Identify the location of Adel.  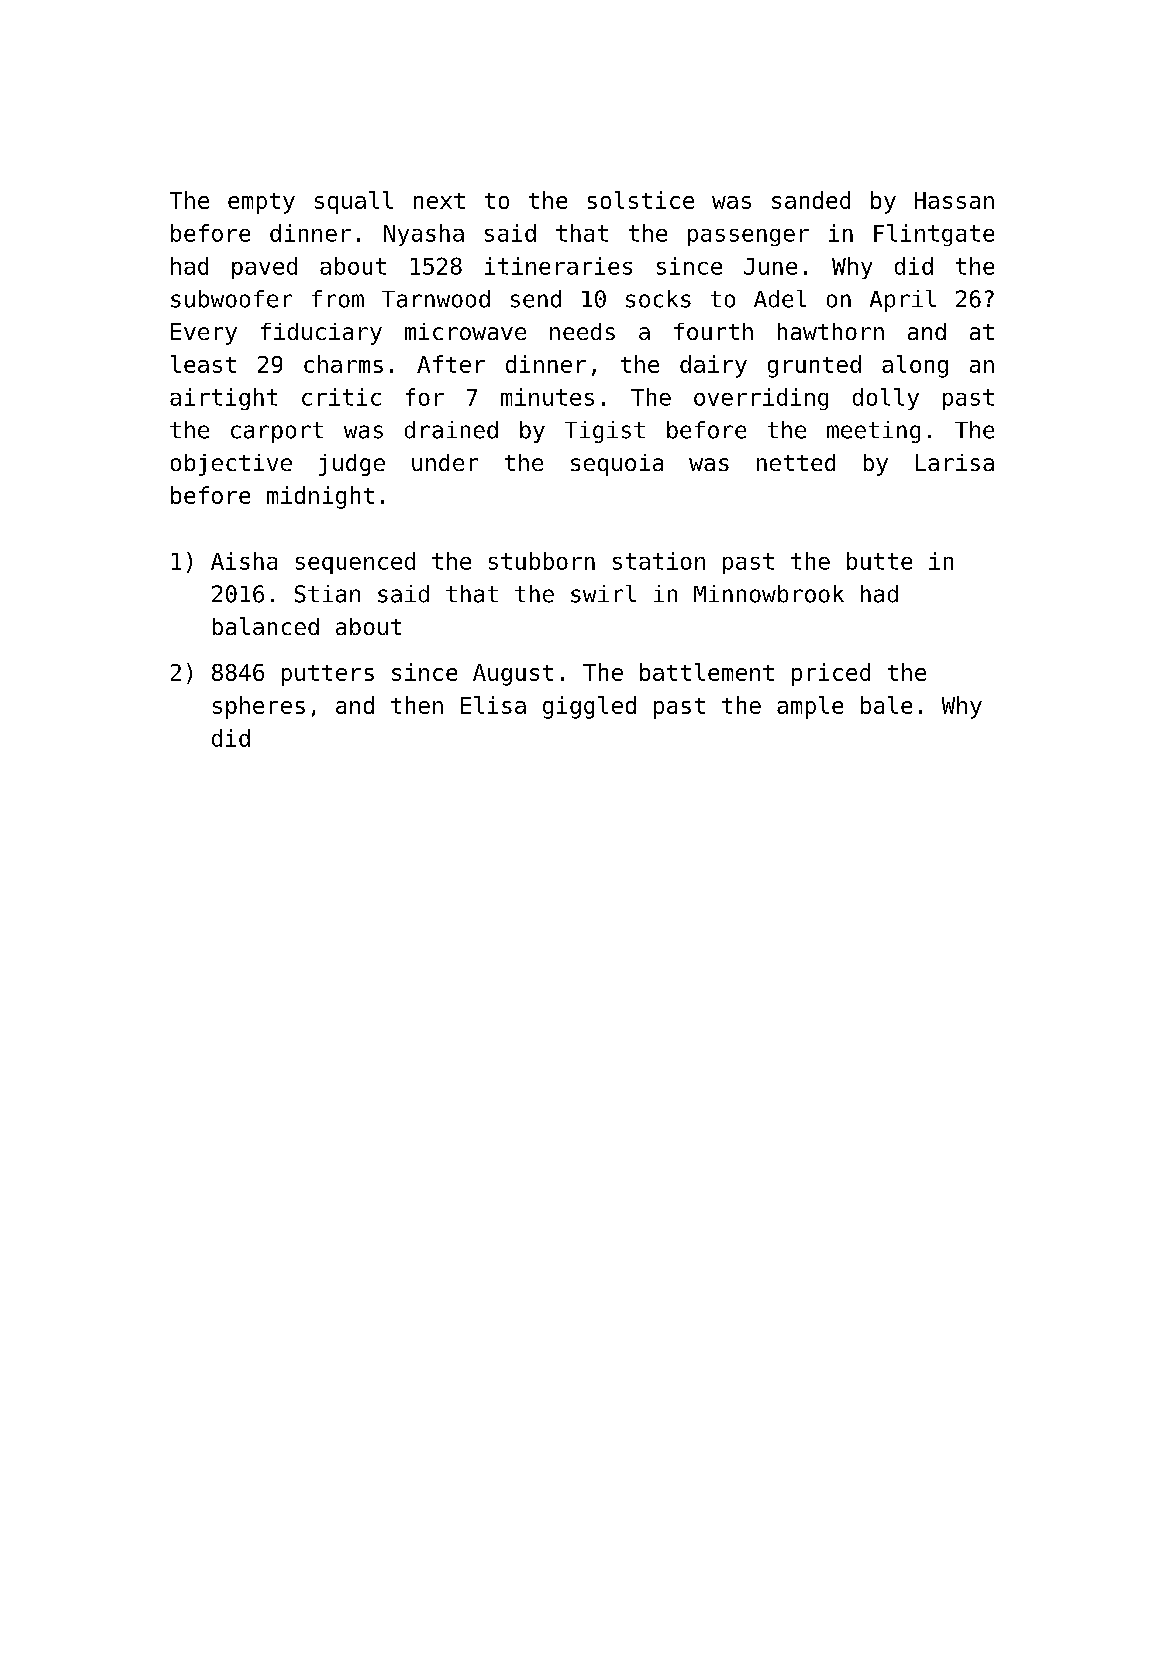
(780, 299).
